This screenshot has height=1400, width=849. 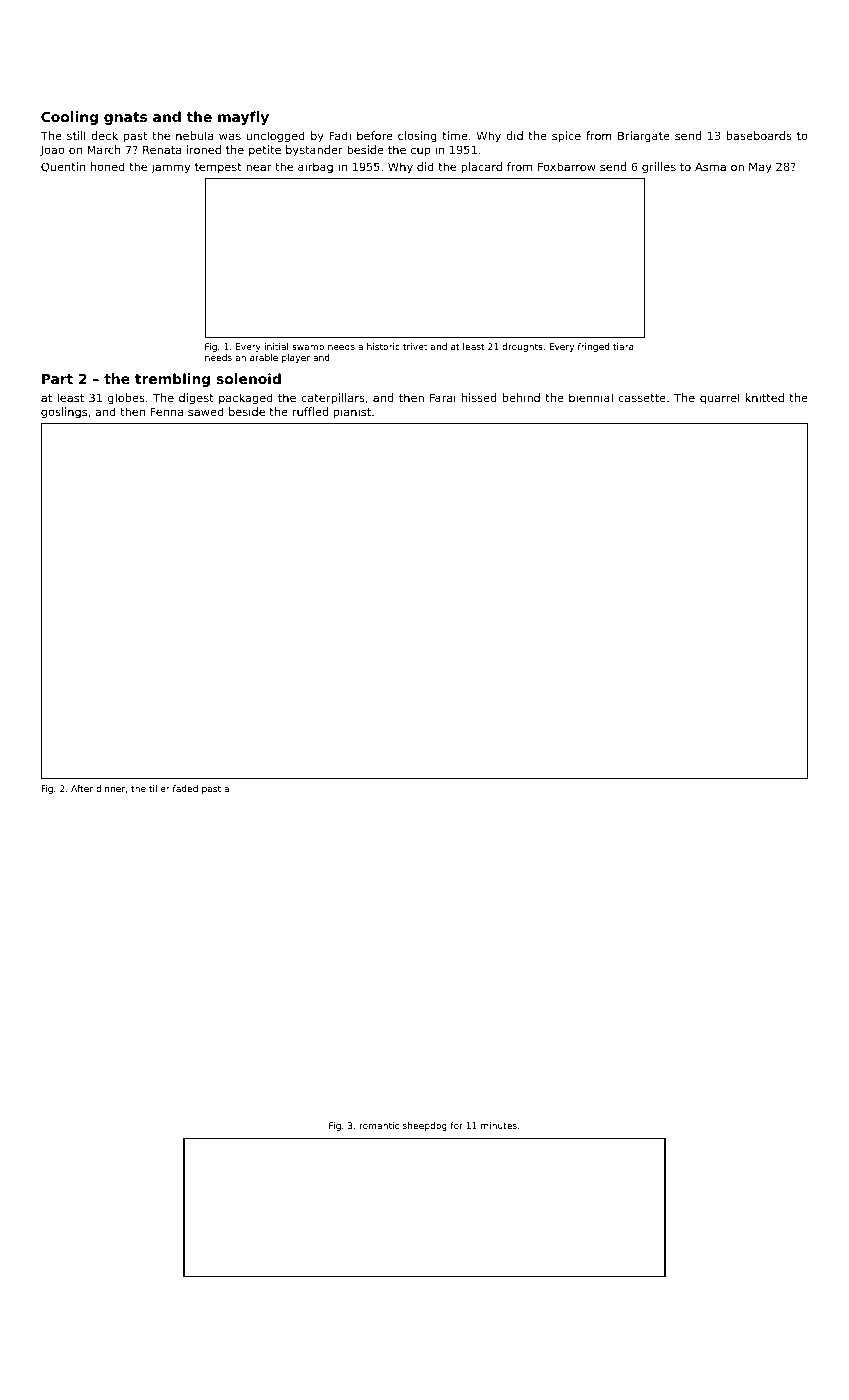 What do you see at coordinates (125, 118) in the screenshot?
I see `gnats` at bounding box center [125, 118].
